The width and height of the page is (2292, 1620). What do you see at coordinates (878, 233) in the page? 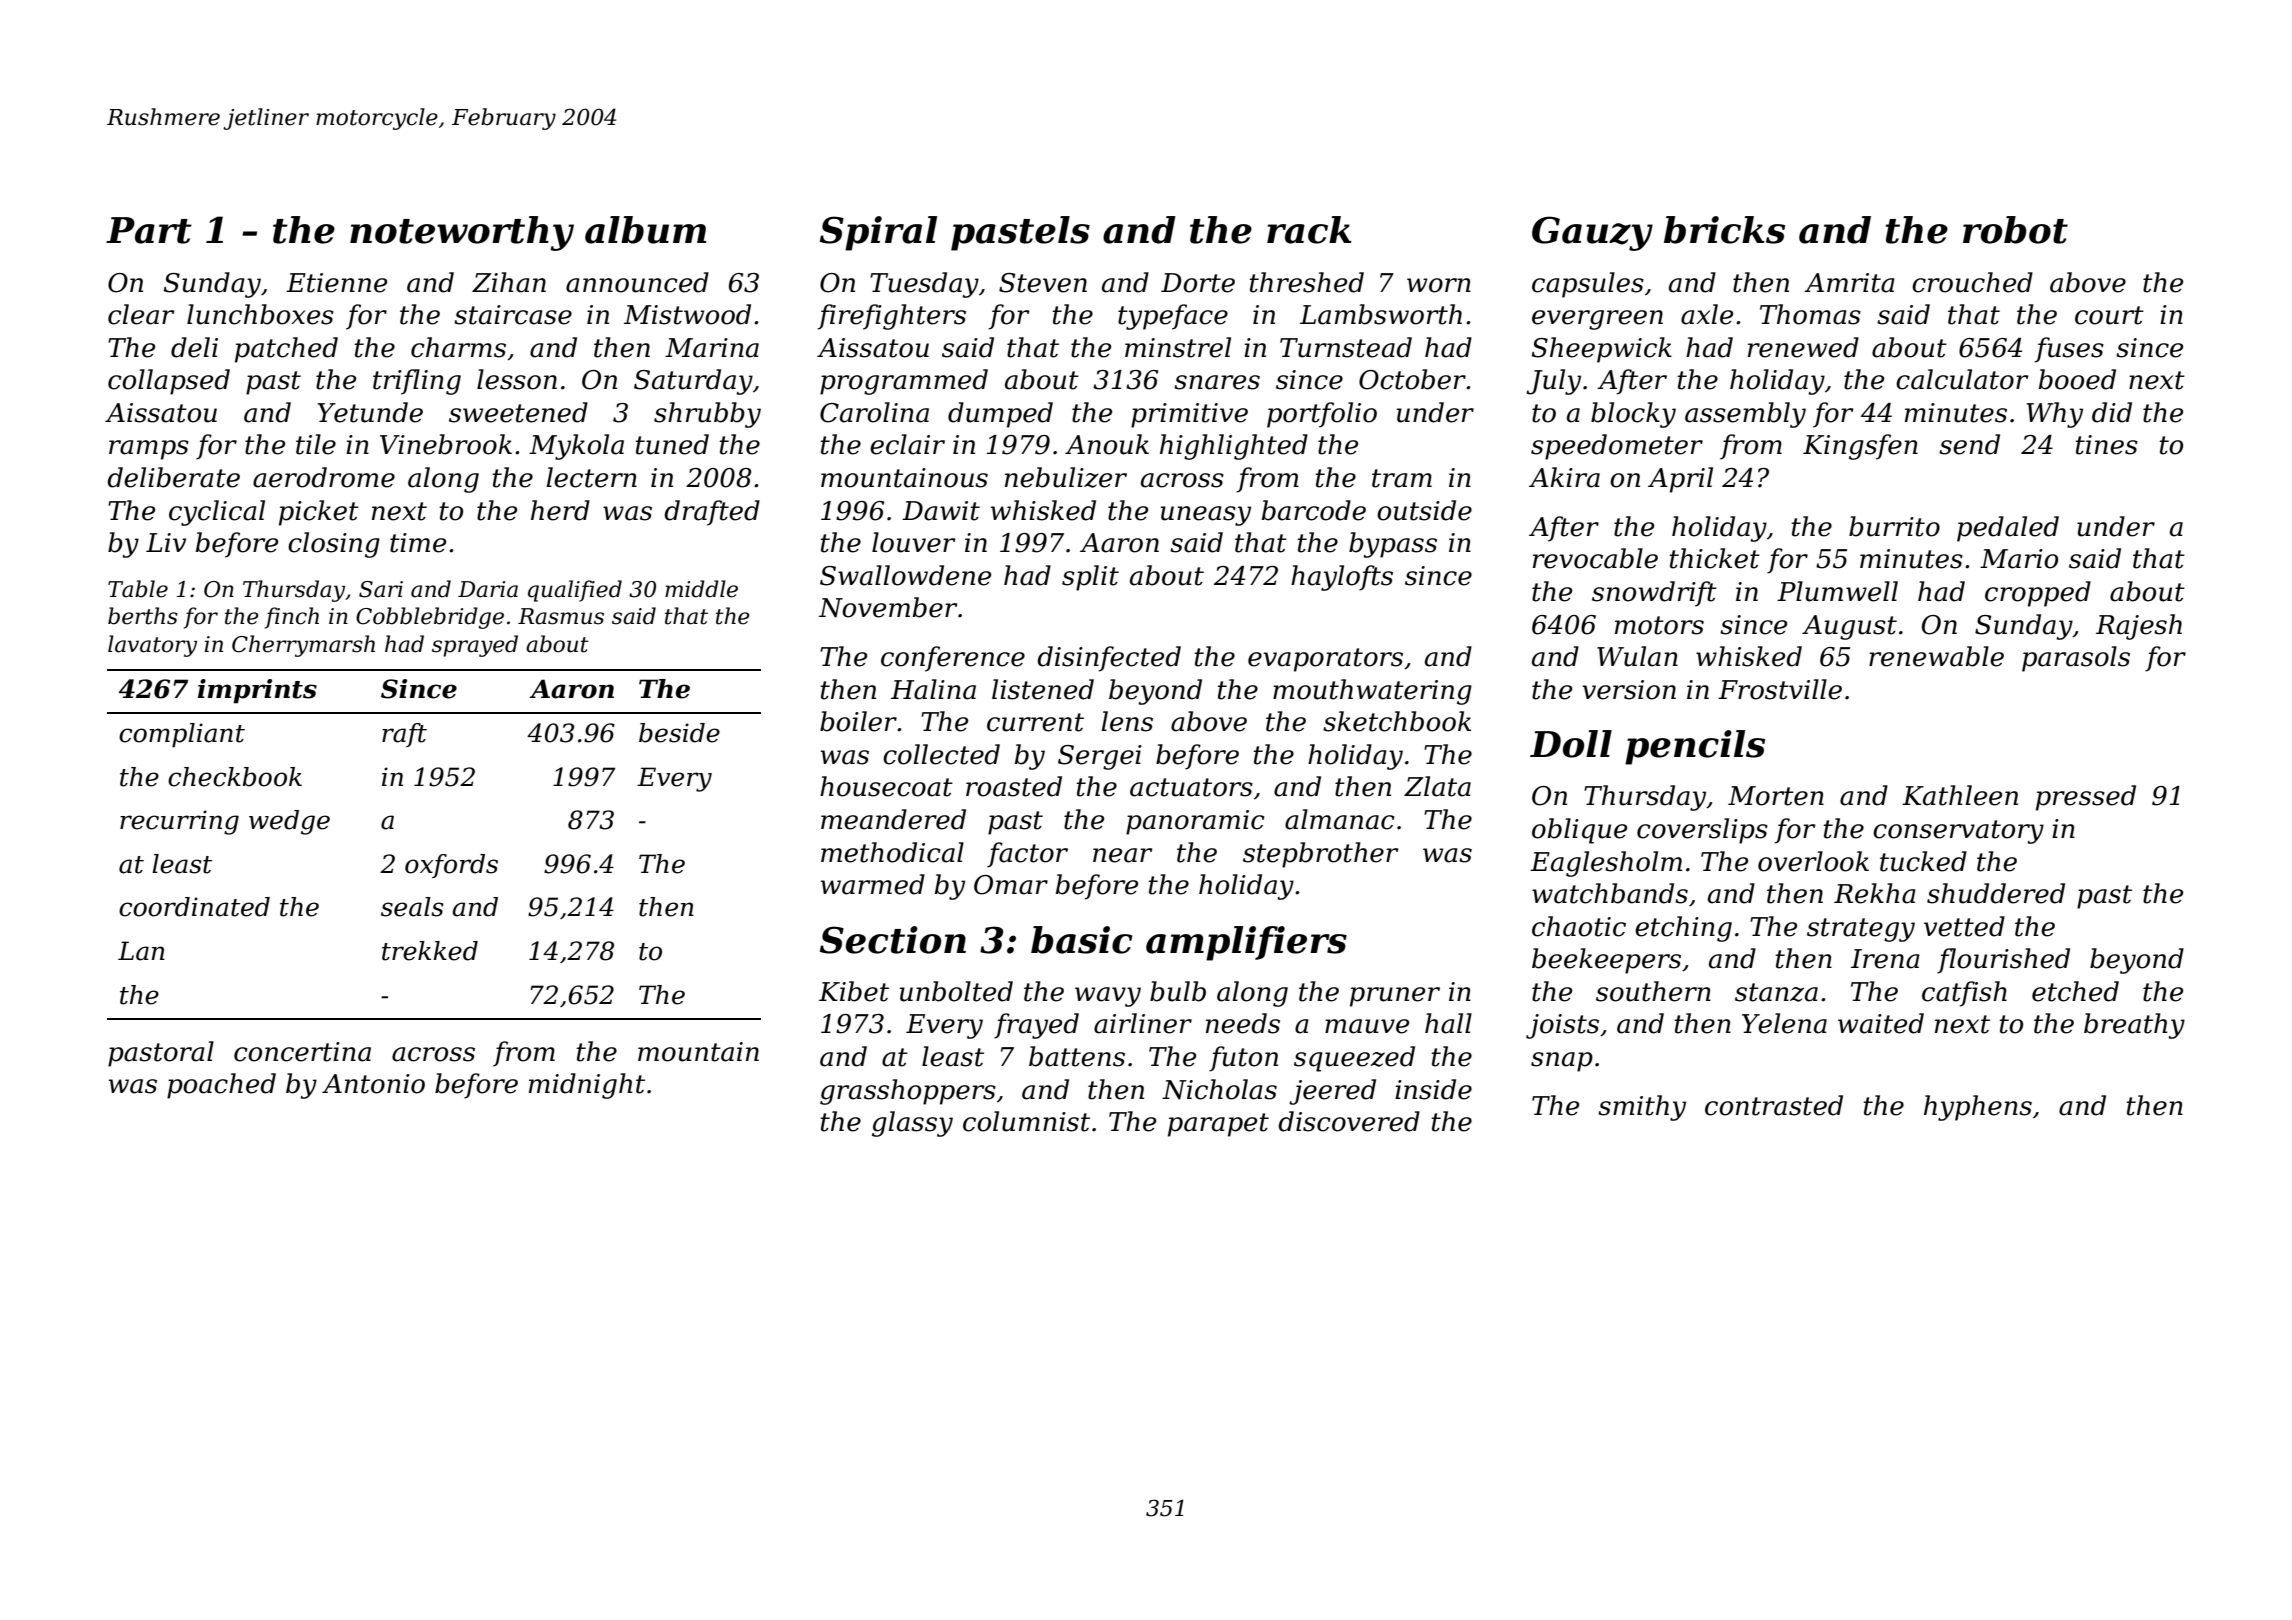
I see `Spiral` at bounding box center [878, 233].
